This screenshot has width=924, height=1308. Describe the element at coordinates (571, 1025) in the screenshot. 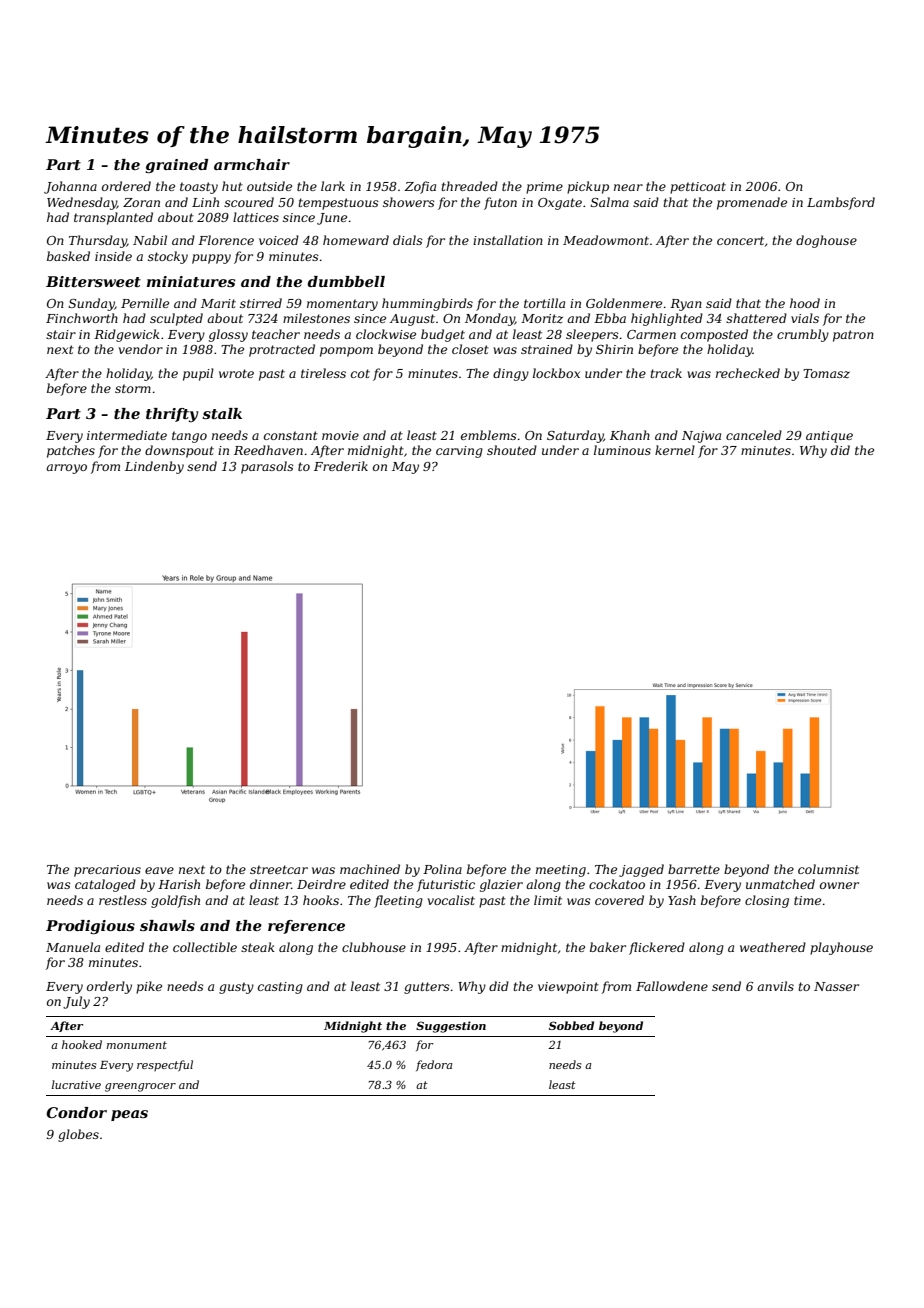

I see `Sobbed` at that location.
